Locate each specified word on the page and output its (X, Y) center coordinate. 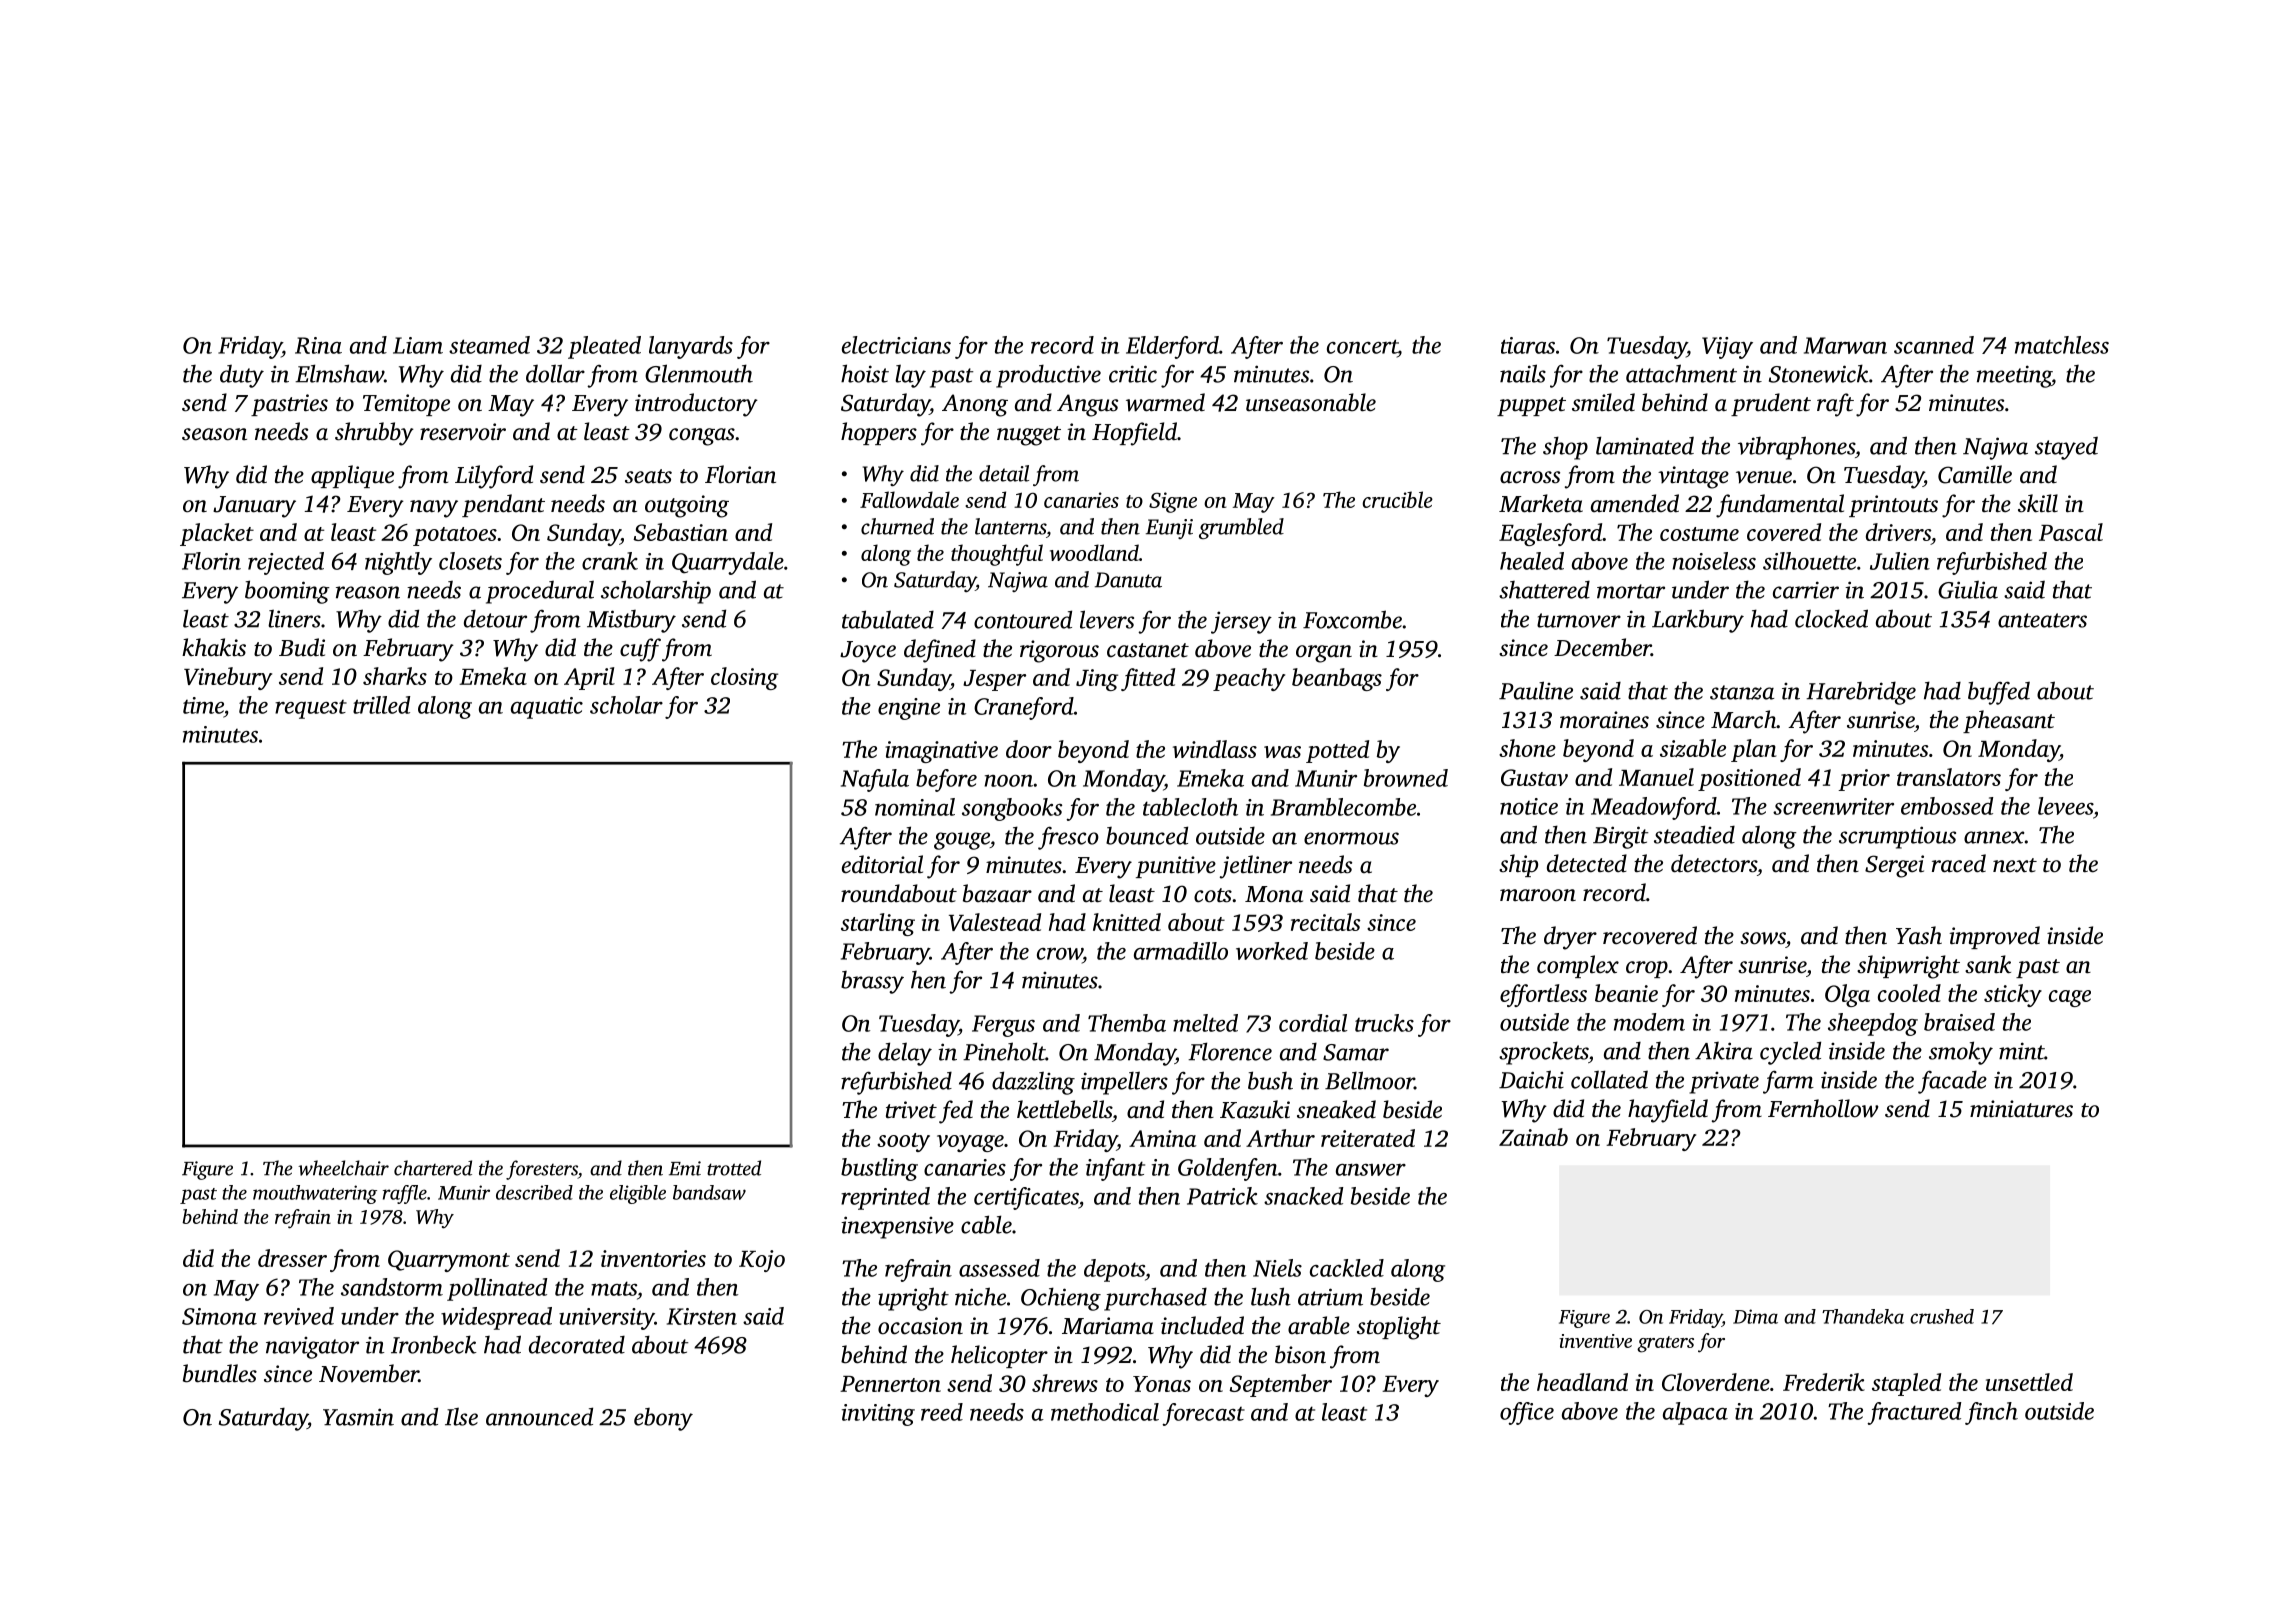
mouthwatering (315, 1194)
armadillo (1181, 951)
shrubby (374, 434)
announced (539, 1416)
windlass (1215, 749)
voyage (970, 1143)
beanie (1626, 993)
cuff (640, 650)
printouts (1893, 506)
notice (1529, 806)
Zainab (1533, 1137)
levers (1107, 619)
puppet (1531, 406)
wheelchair (343, 1168)
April (589, 678)
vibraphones (1796, 448)
